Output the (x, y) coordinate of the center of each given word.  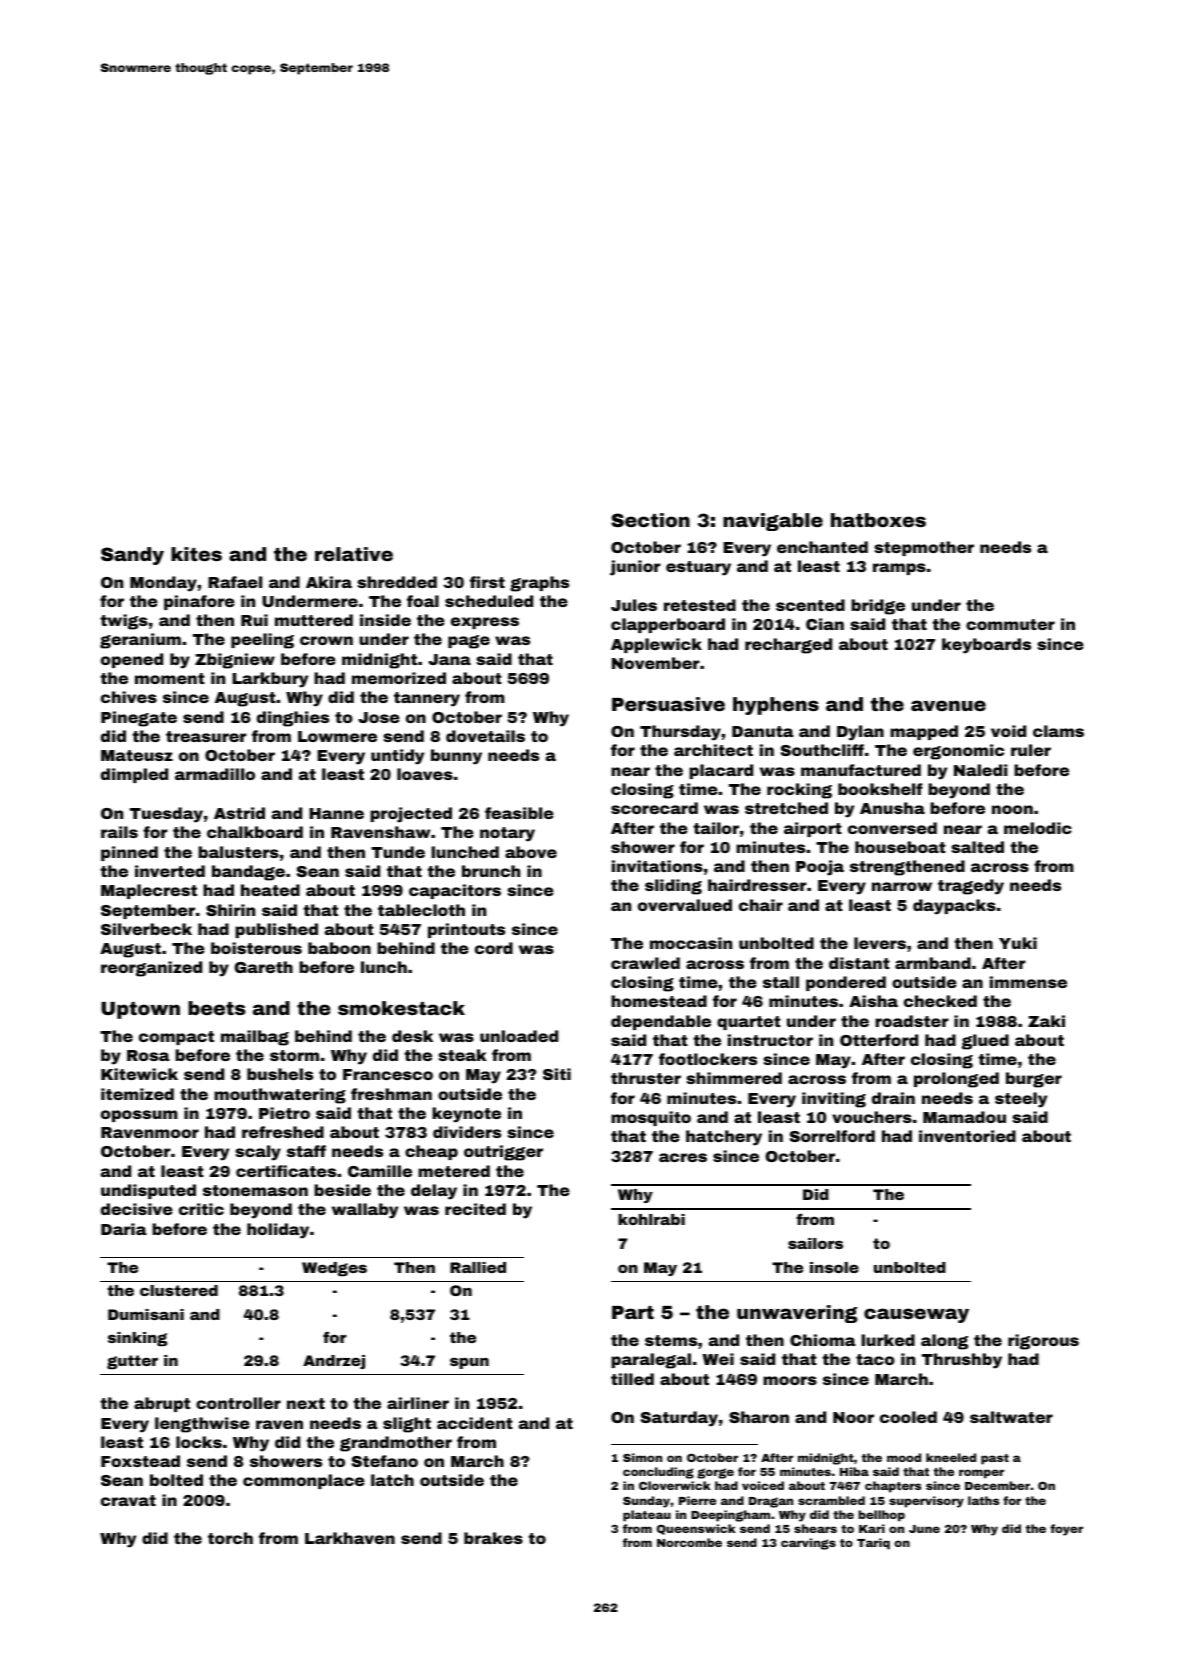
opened (132, 660)
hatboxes (878, 520)
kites (196, 554)
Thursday (680, 733)
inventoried (967, 1136)
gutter (132, 1362)
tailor (716, 828)
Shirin (230, 910)
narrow (902, 886)
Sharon (759, 1417)
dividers (467, 1132)
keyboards (986, 646)
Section (650, 520)
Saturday (679, 1419)
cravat (128, 1500)
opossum (139, 1116)
